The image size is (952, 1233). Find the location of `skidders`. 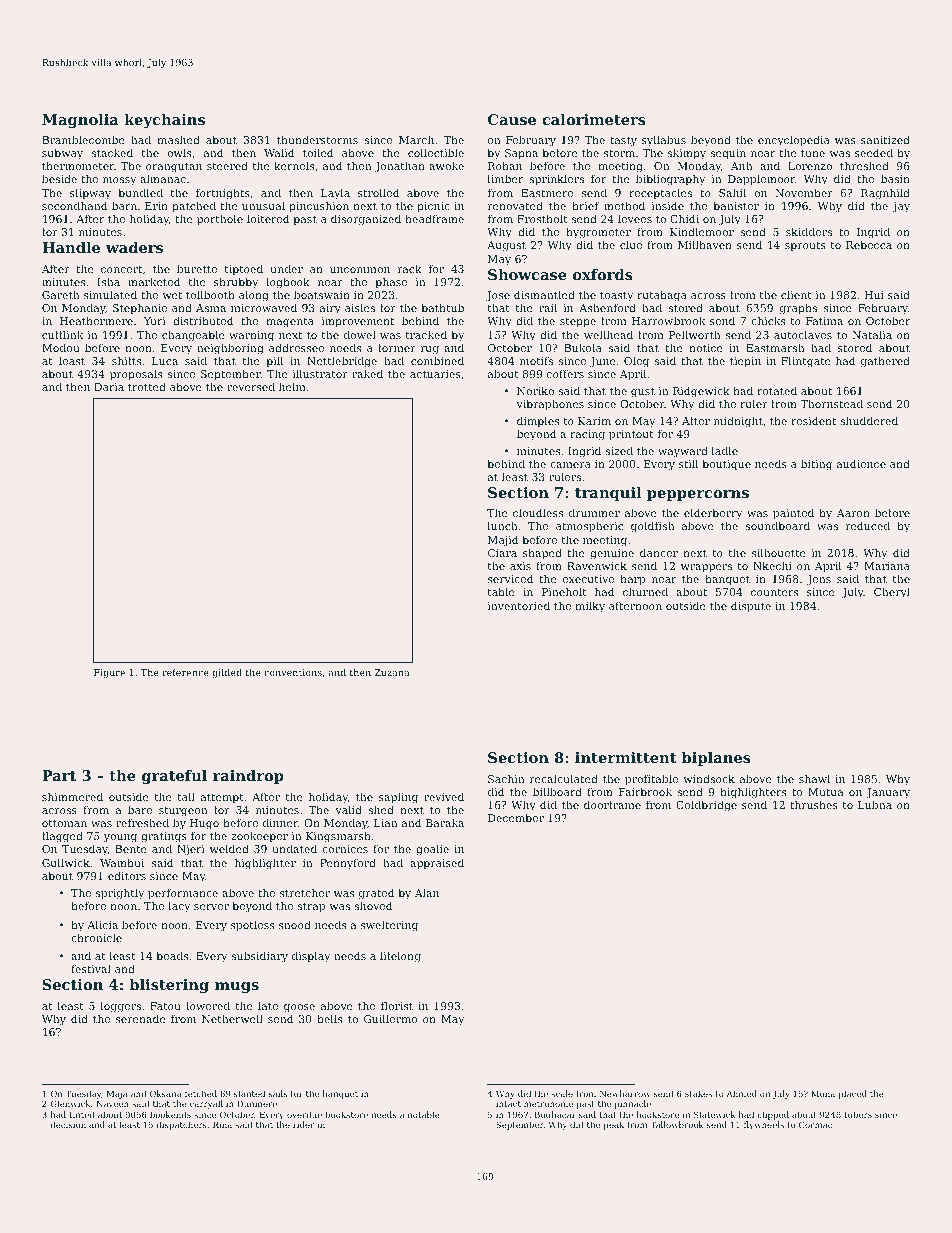

skidders is located at coordinates (809, 231).
